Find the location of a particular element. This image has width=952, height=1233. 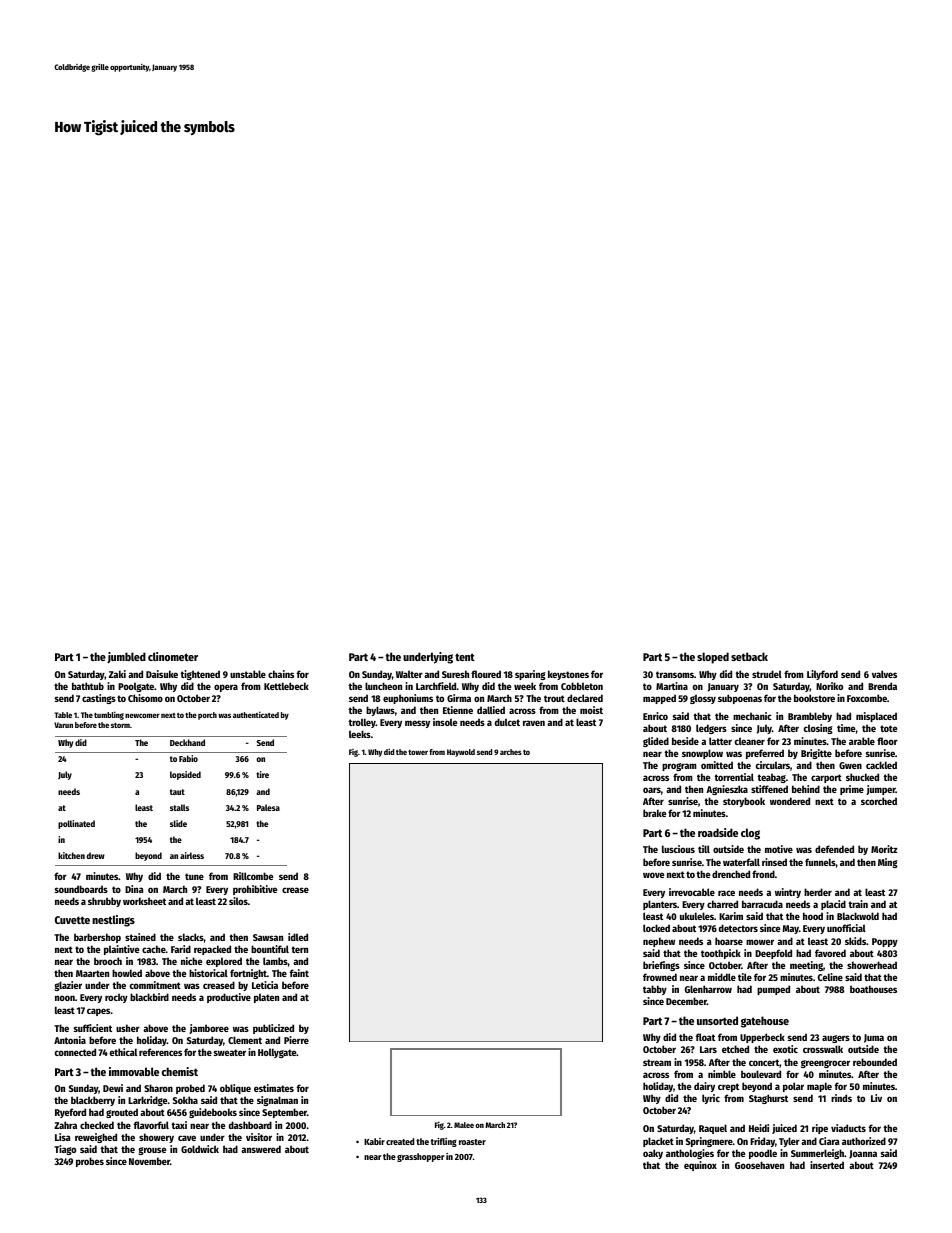

keystones is located at coordinates (568, 675).
